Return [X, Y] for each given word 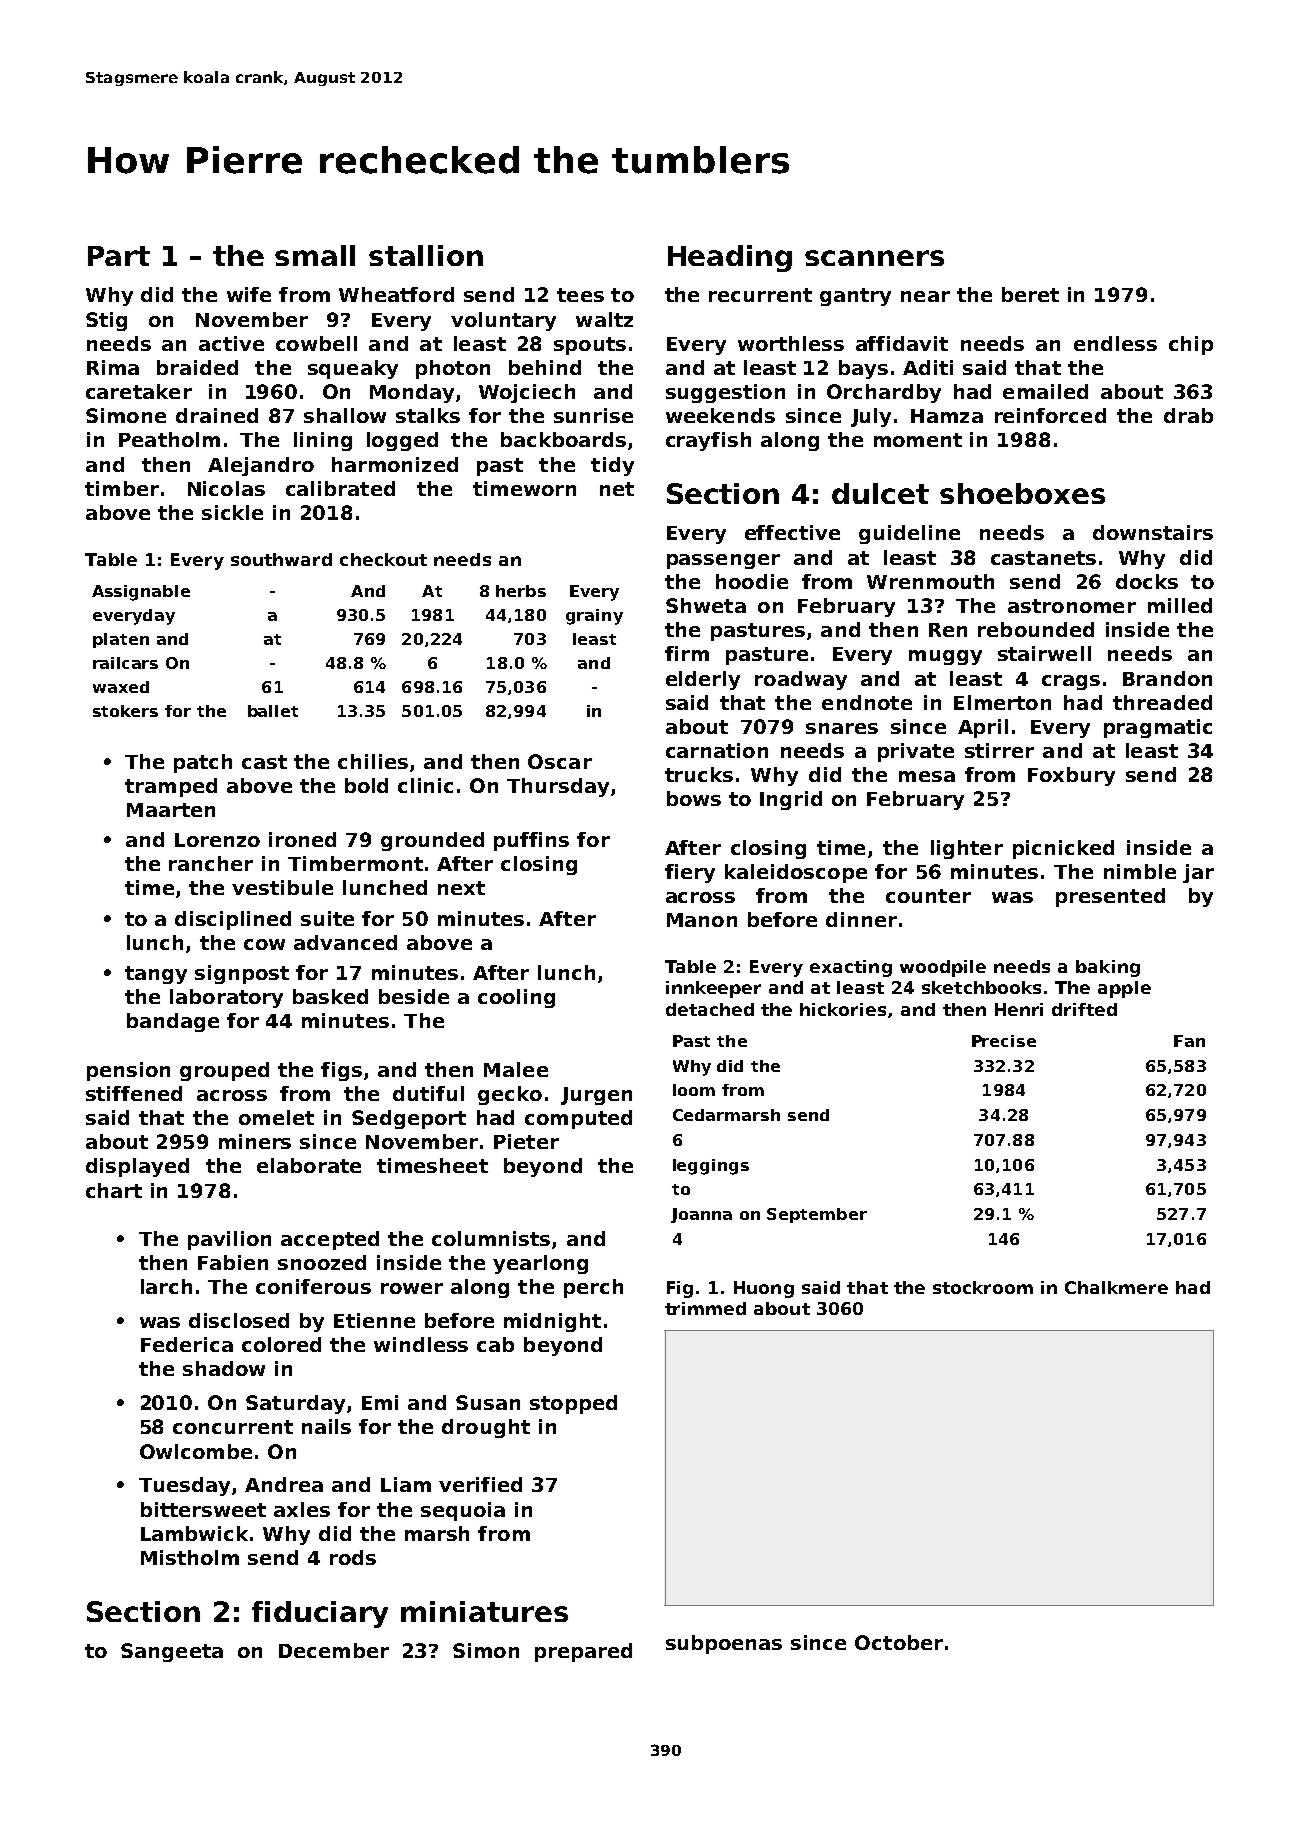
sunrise [593, 415]
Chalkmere [1116, 1287]
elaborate [309, 1165]
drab [1188, 415]
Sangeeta [172, 1652]
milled [1180, 605]
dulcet [880, 493]
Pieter [526, 1141]
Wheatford [396, 294]
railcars [125, 663]
